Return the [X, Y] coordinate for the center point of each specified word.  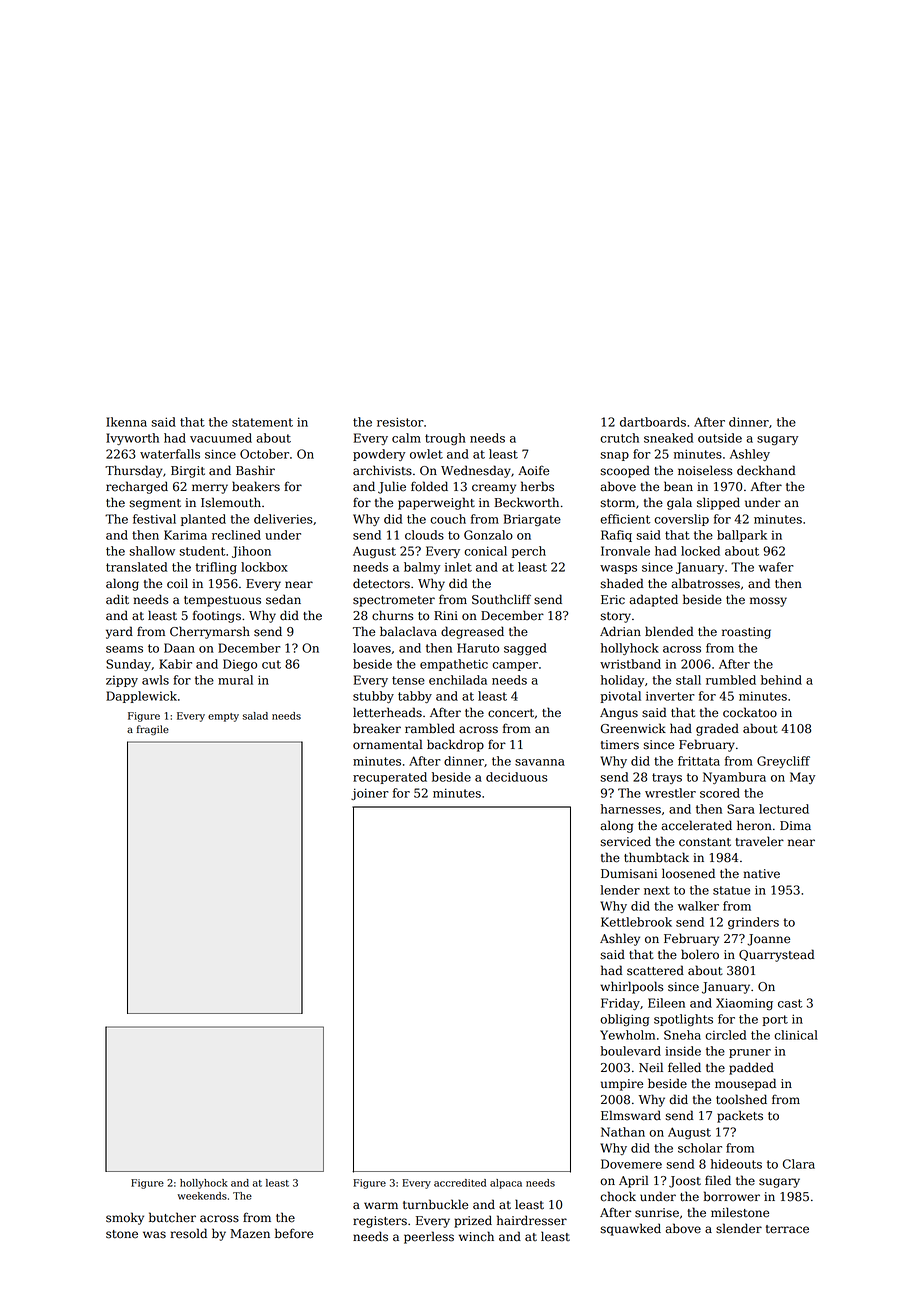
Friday [620, 1004]
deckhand [766, 470]
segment [155, 504]
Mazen [250, 1234]
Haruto [478, 648]
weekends [202, 1196]
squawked [631, 1229]
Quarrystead [776, 955]
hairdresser [532, 1220]
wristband [630, 664]
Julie [392, 487]
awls [155, 680]
